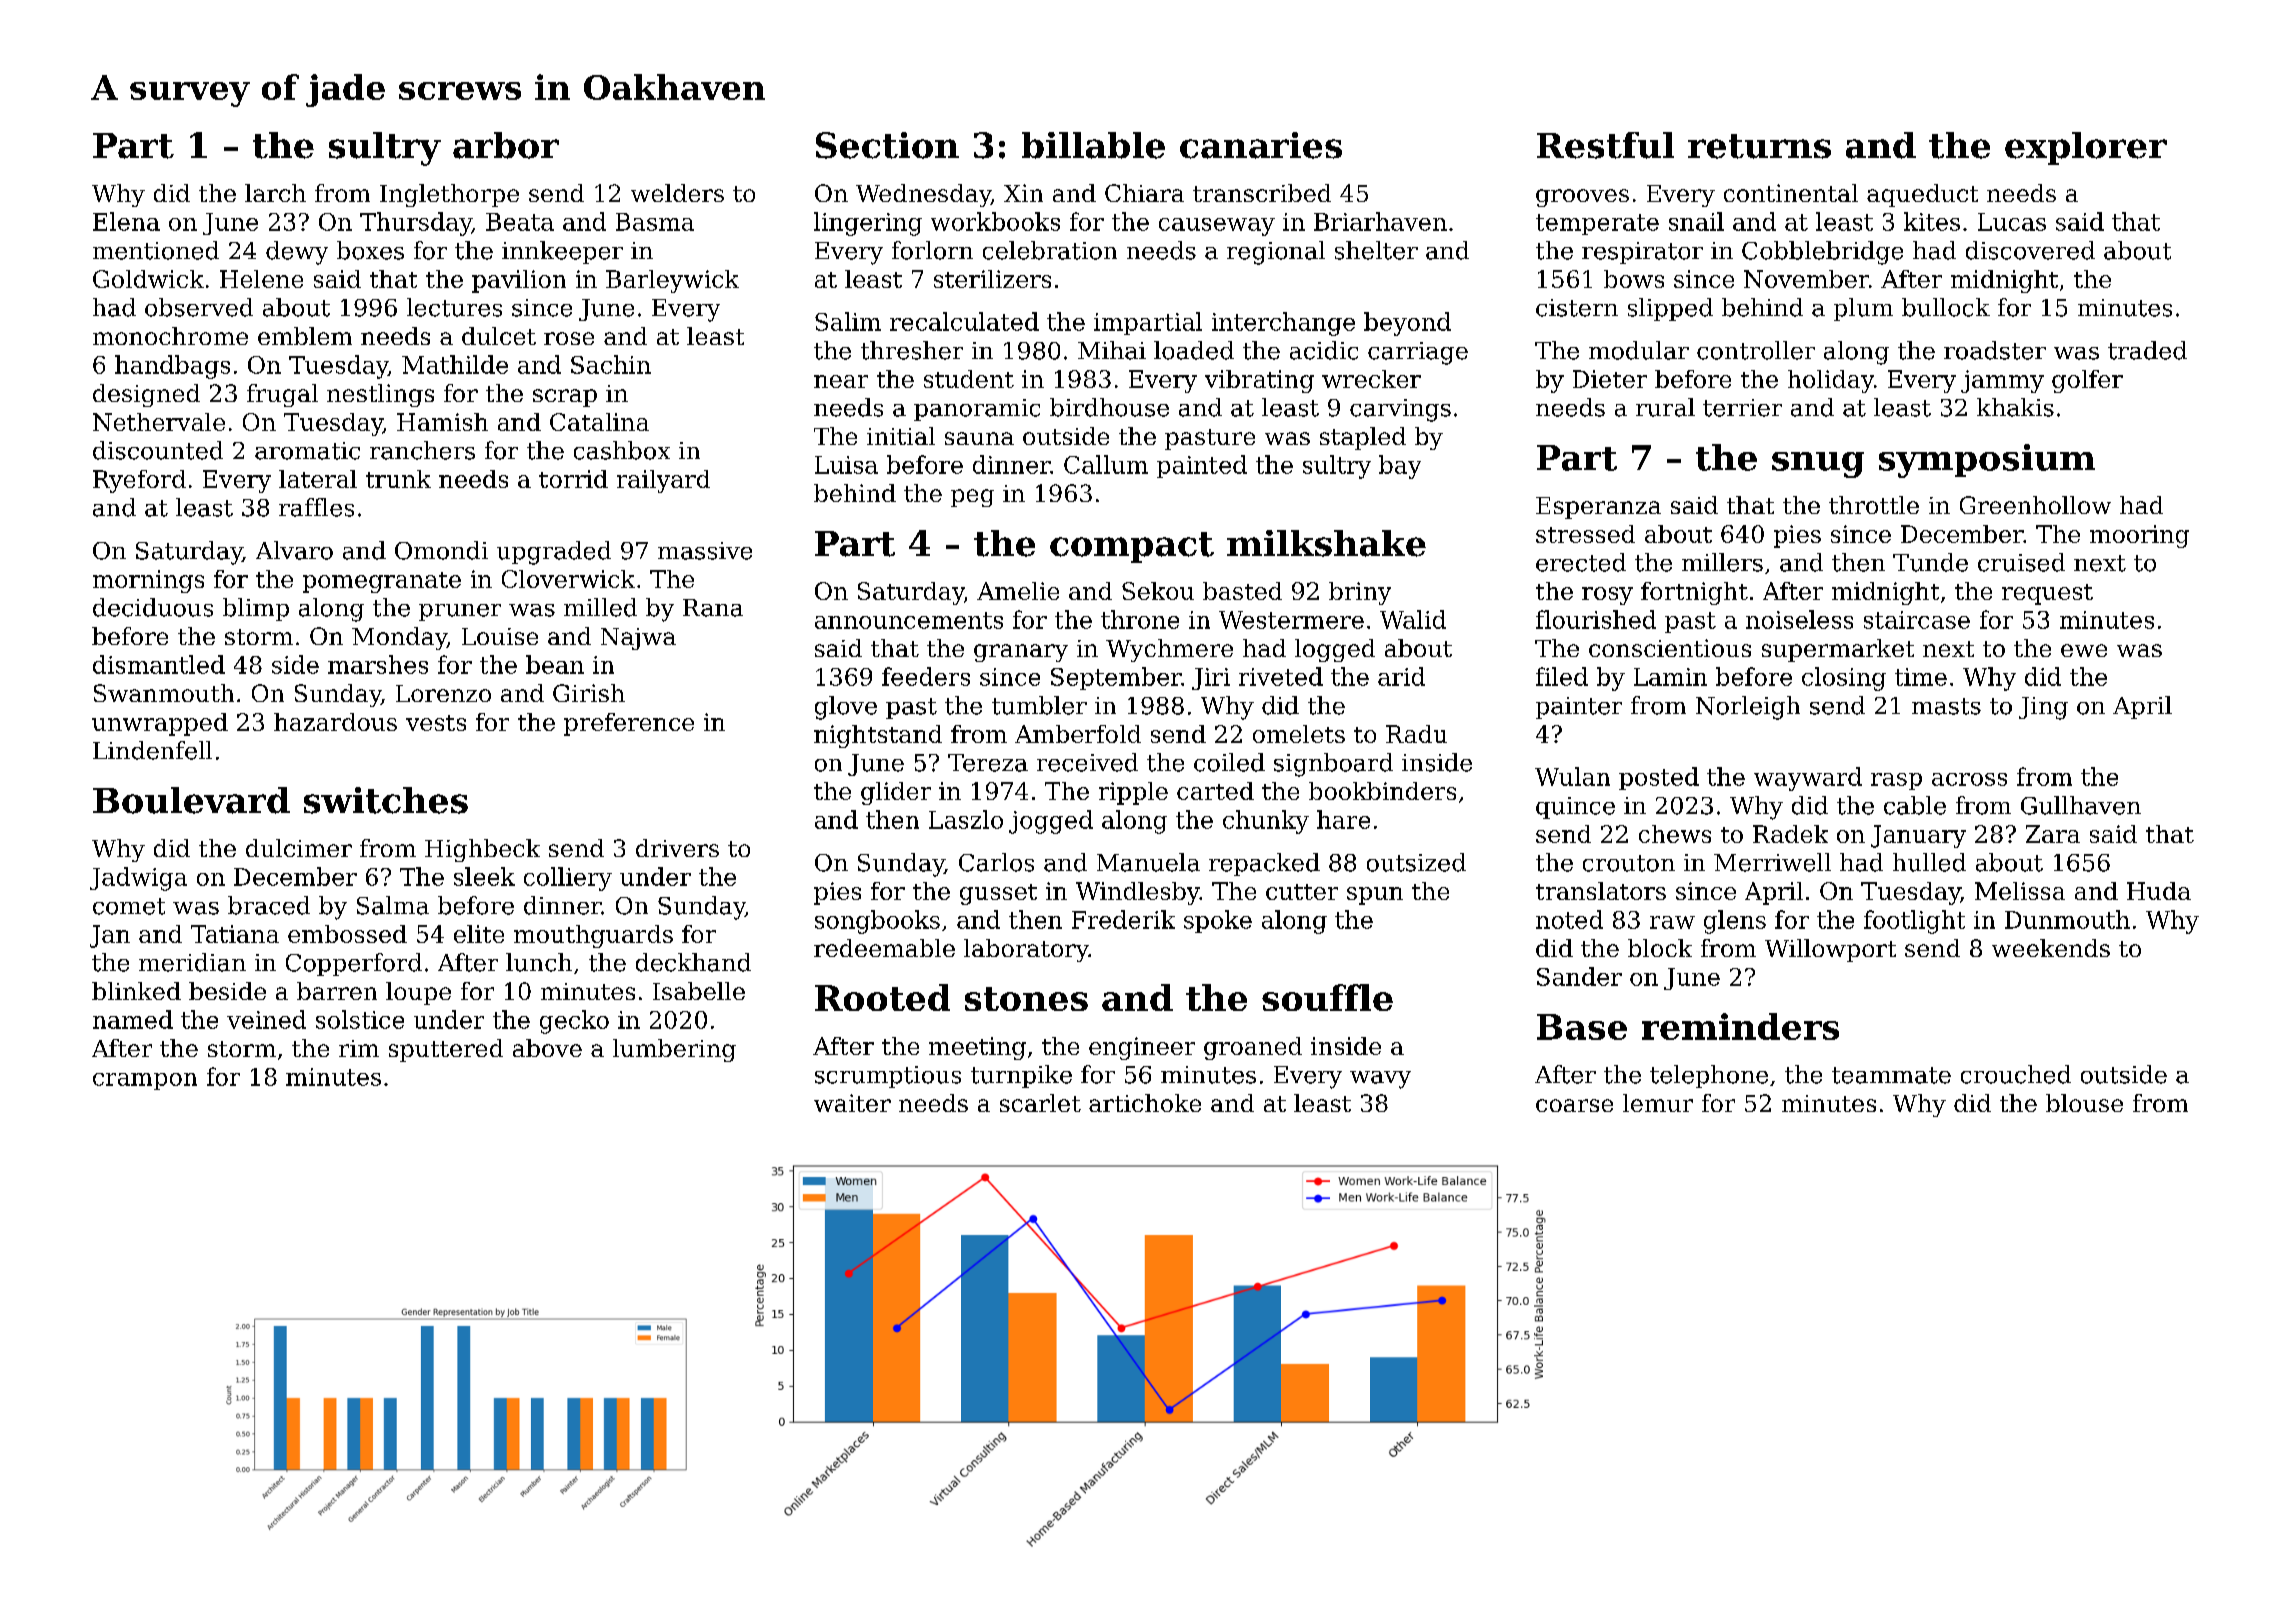 The image size is (2292, 1620). What do you see at coordinates (1093, 145) in the screenshot?
I see `billable` at bounding box center [1093, 145].
